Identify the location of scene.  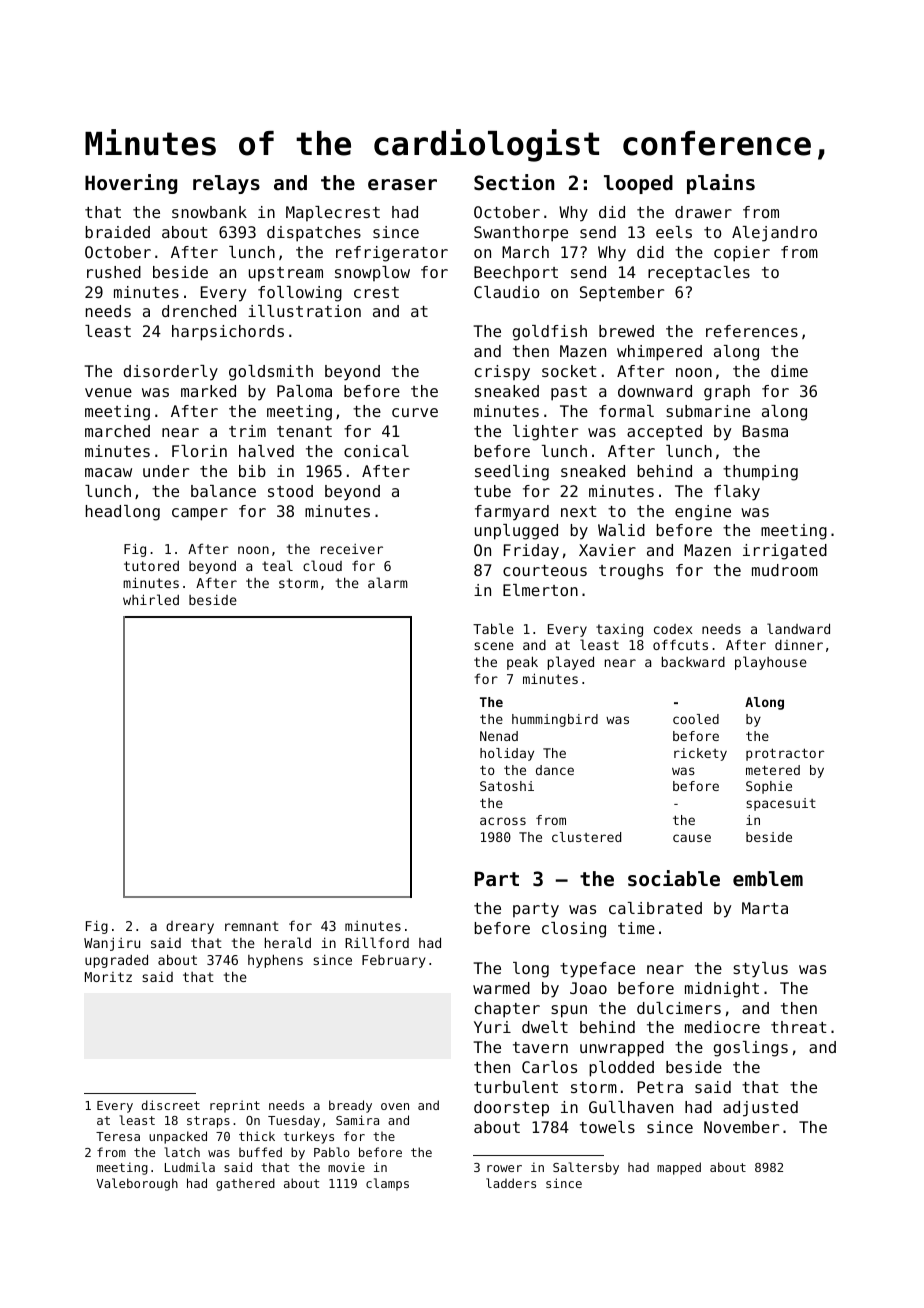
(494, 646).
